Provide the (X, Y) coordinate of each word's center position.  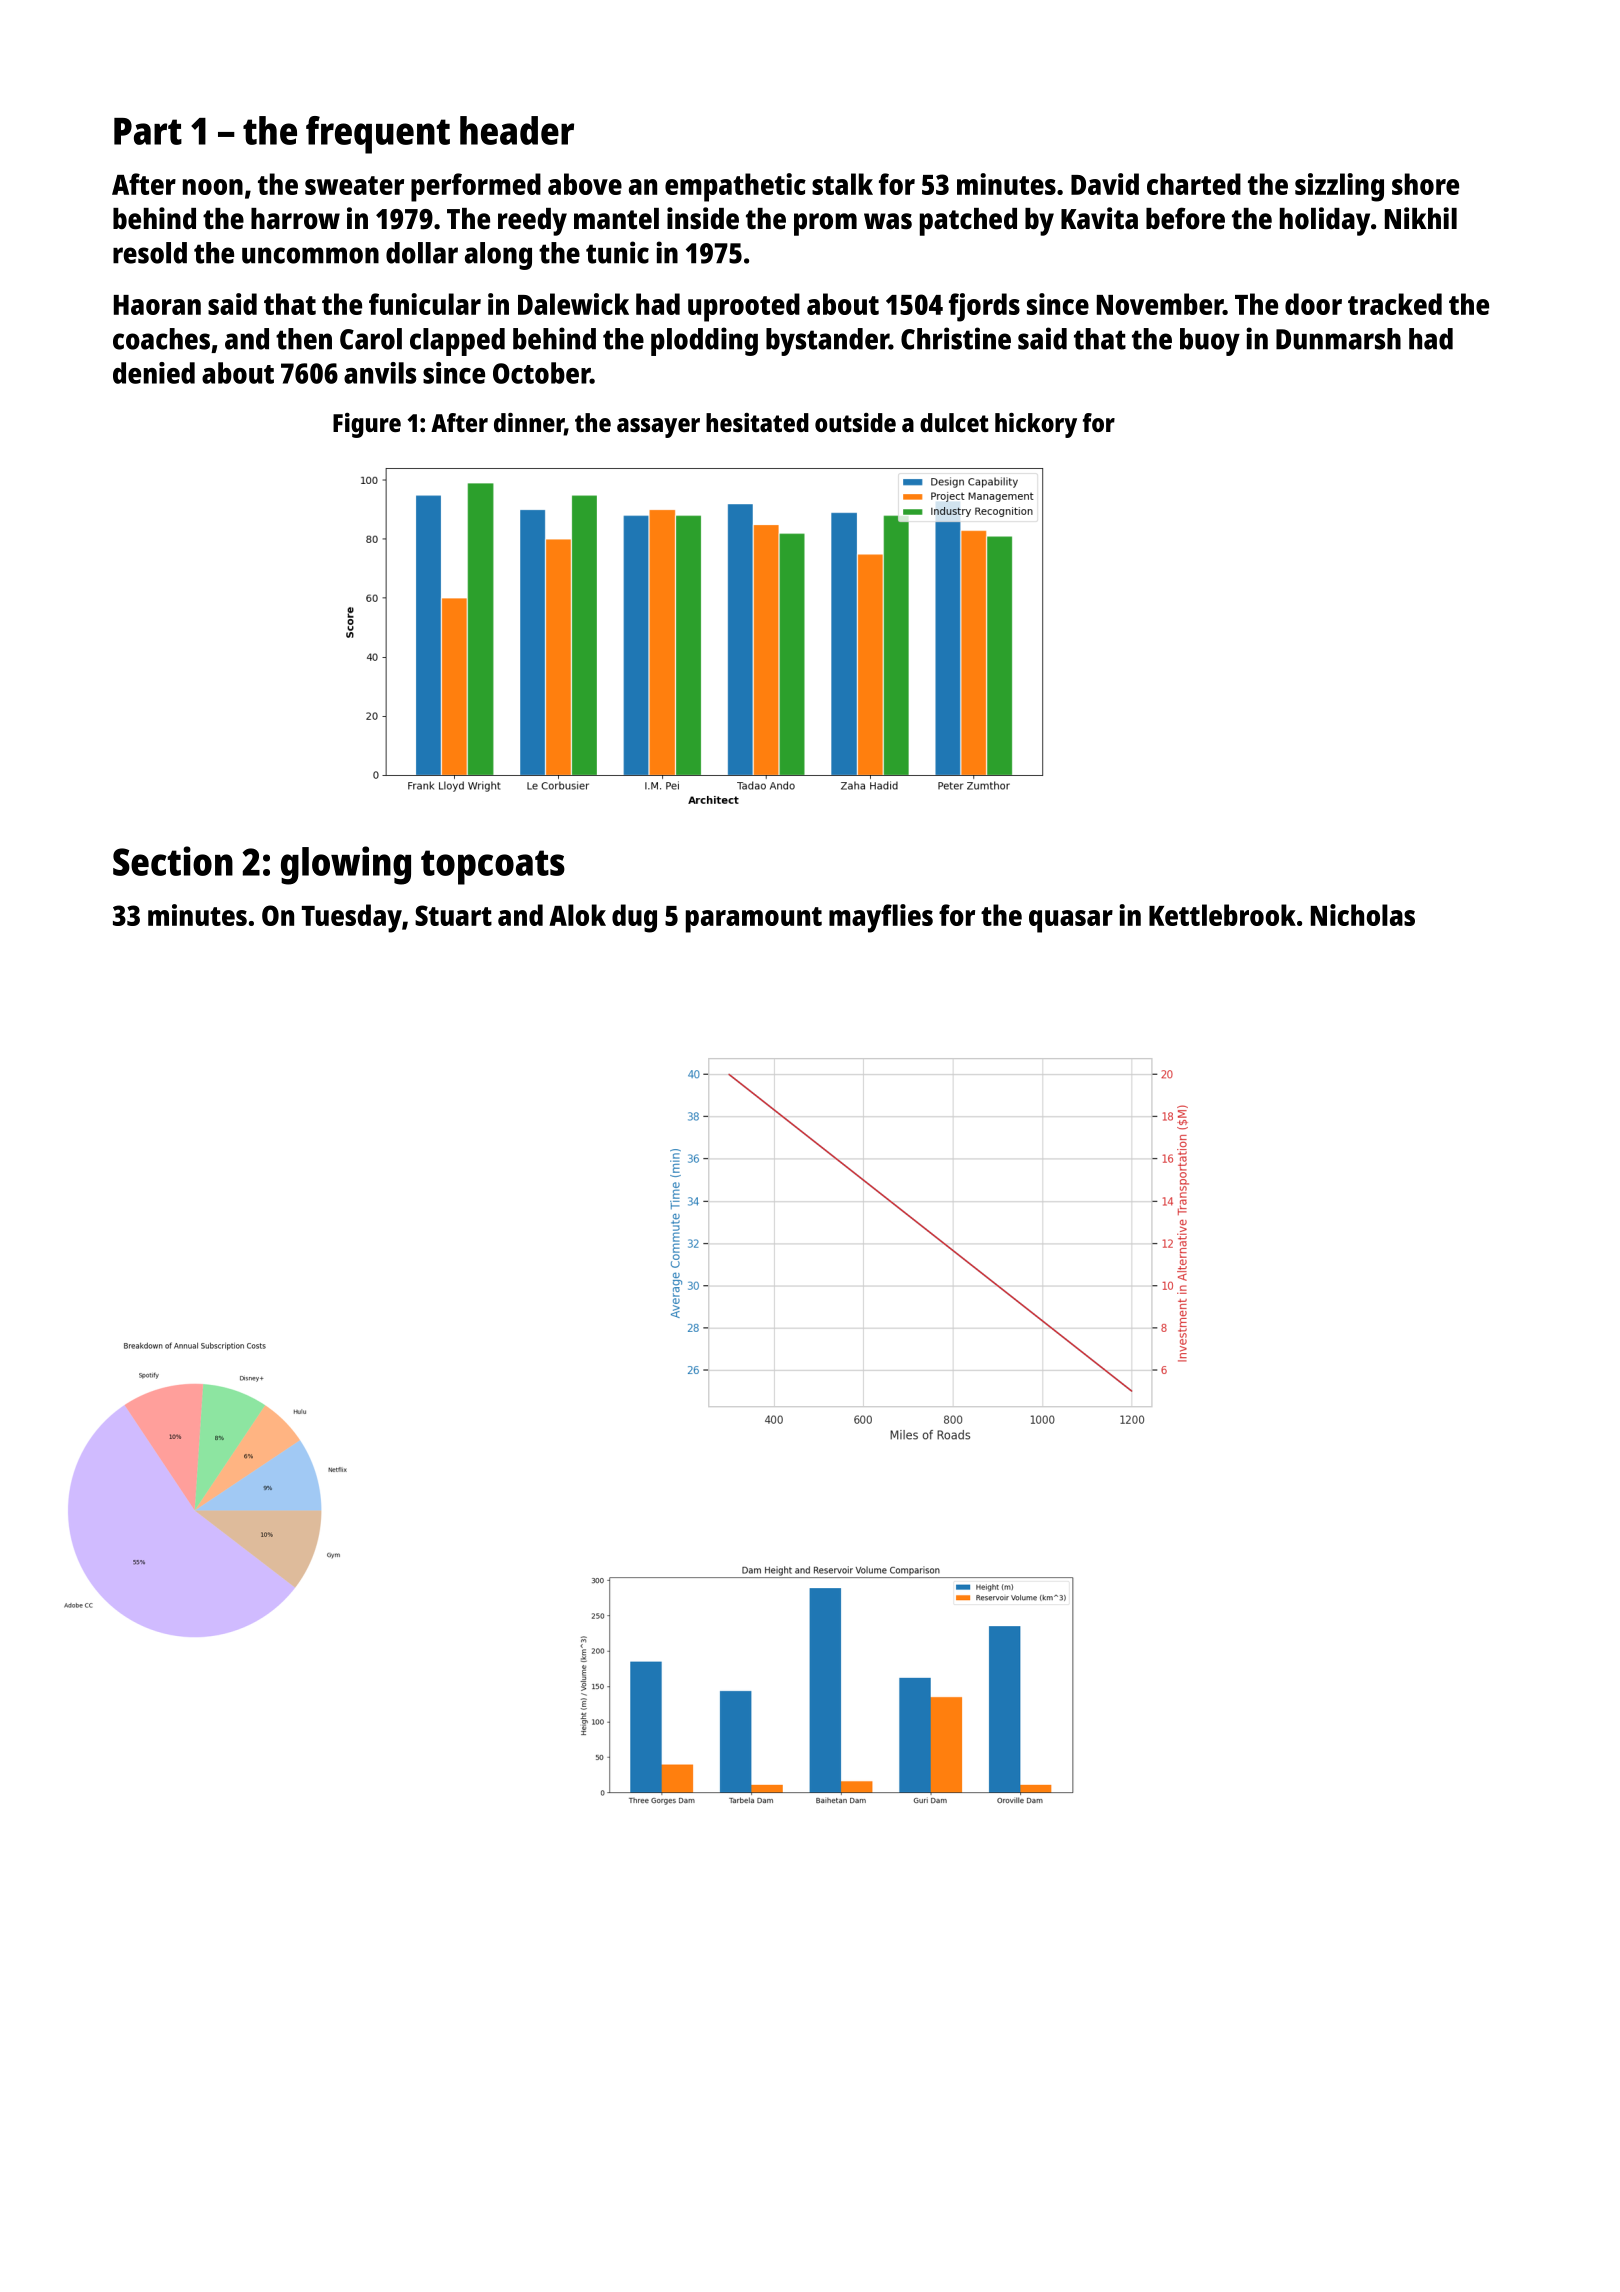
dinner (529, 424)
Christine (956, 338)
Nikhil (1421, 218)
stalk (842, 184)
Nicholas (1363, 915)
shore (1425, 184)
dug (634, 918)
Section (173, 861)
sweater (354, 185)
